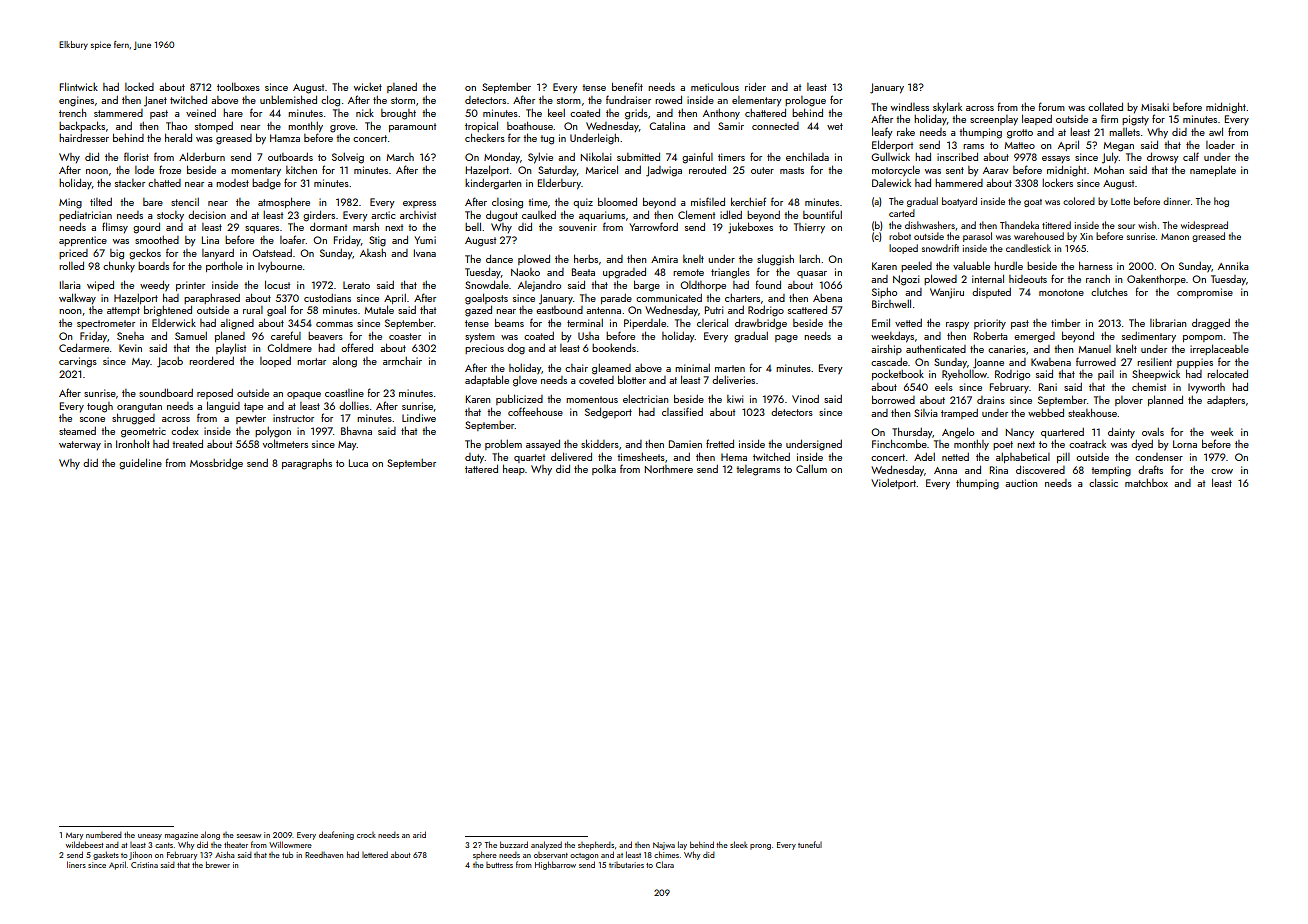 The width and height of the screenshot is (1308, 924). What do you see at coordinates (368, 87) in the screenshot?
I see `wicket` at bounding box center [368, 87].
